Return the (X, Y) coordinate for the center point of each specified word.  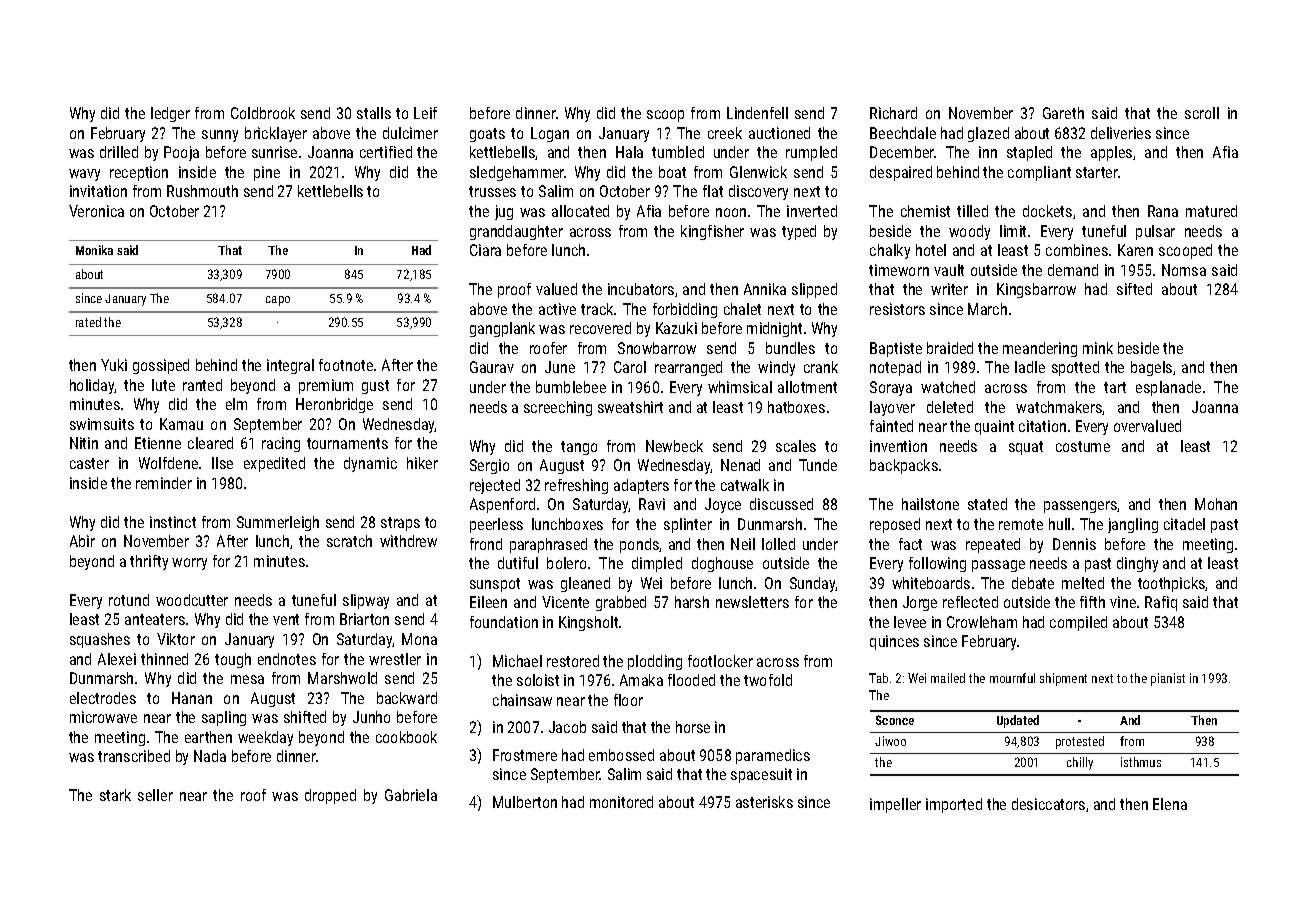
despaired (901, 173)
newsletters (752, 602)
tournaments (347, 443)
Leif (425, 113)
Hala (629, 152)
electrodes (103, 698)
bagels (1151, 368)
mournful (1012, 678)
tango (579, 448)
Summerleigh (278, 523)
